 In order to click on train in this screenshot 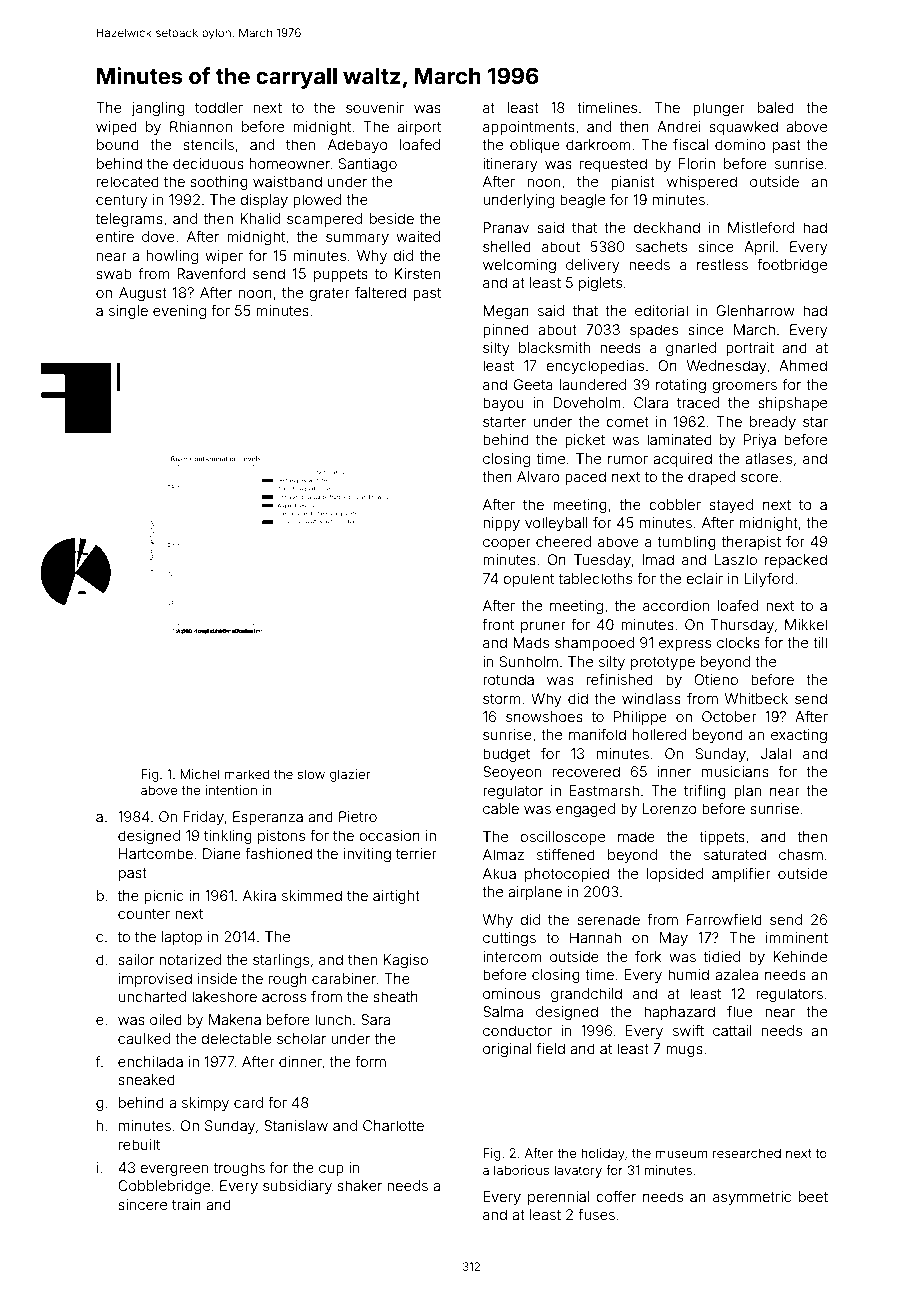, I will do `click(186, 1204)`.
